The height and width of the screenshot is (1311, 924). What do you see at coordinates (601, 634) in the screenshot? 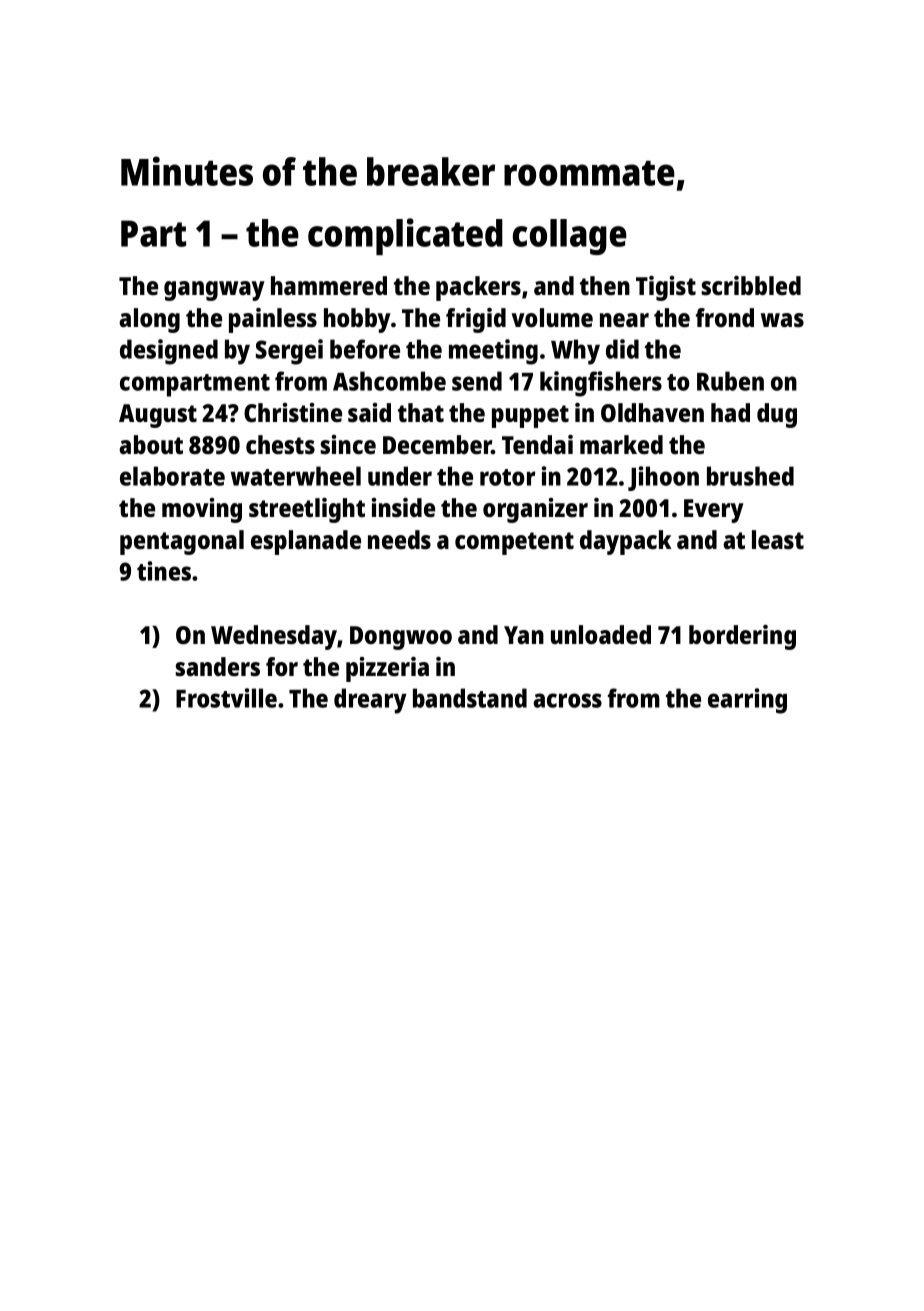
I see `unloaded` at bounding box center [601, 634].
